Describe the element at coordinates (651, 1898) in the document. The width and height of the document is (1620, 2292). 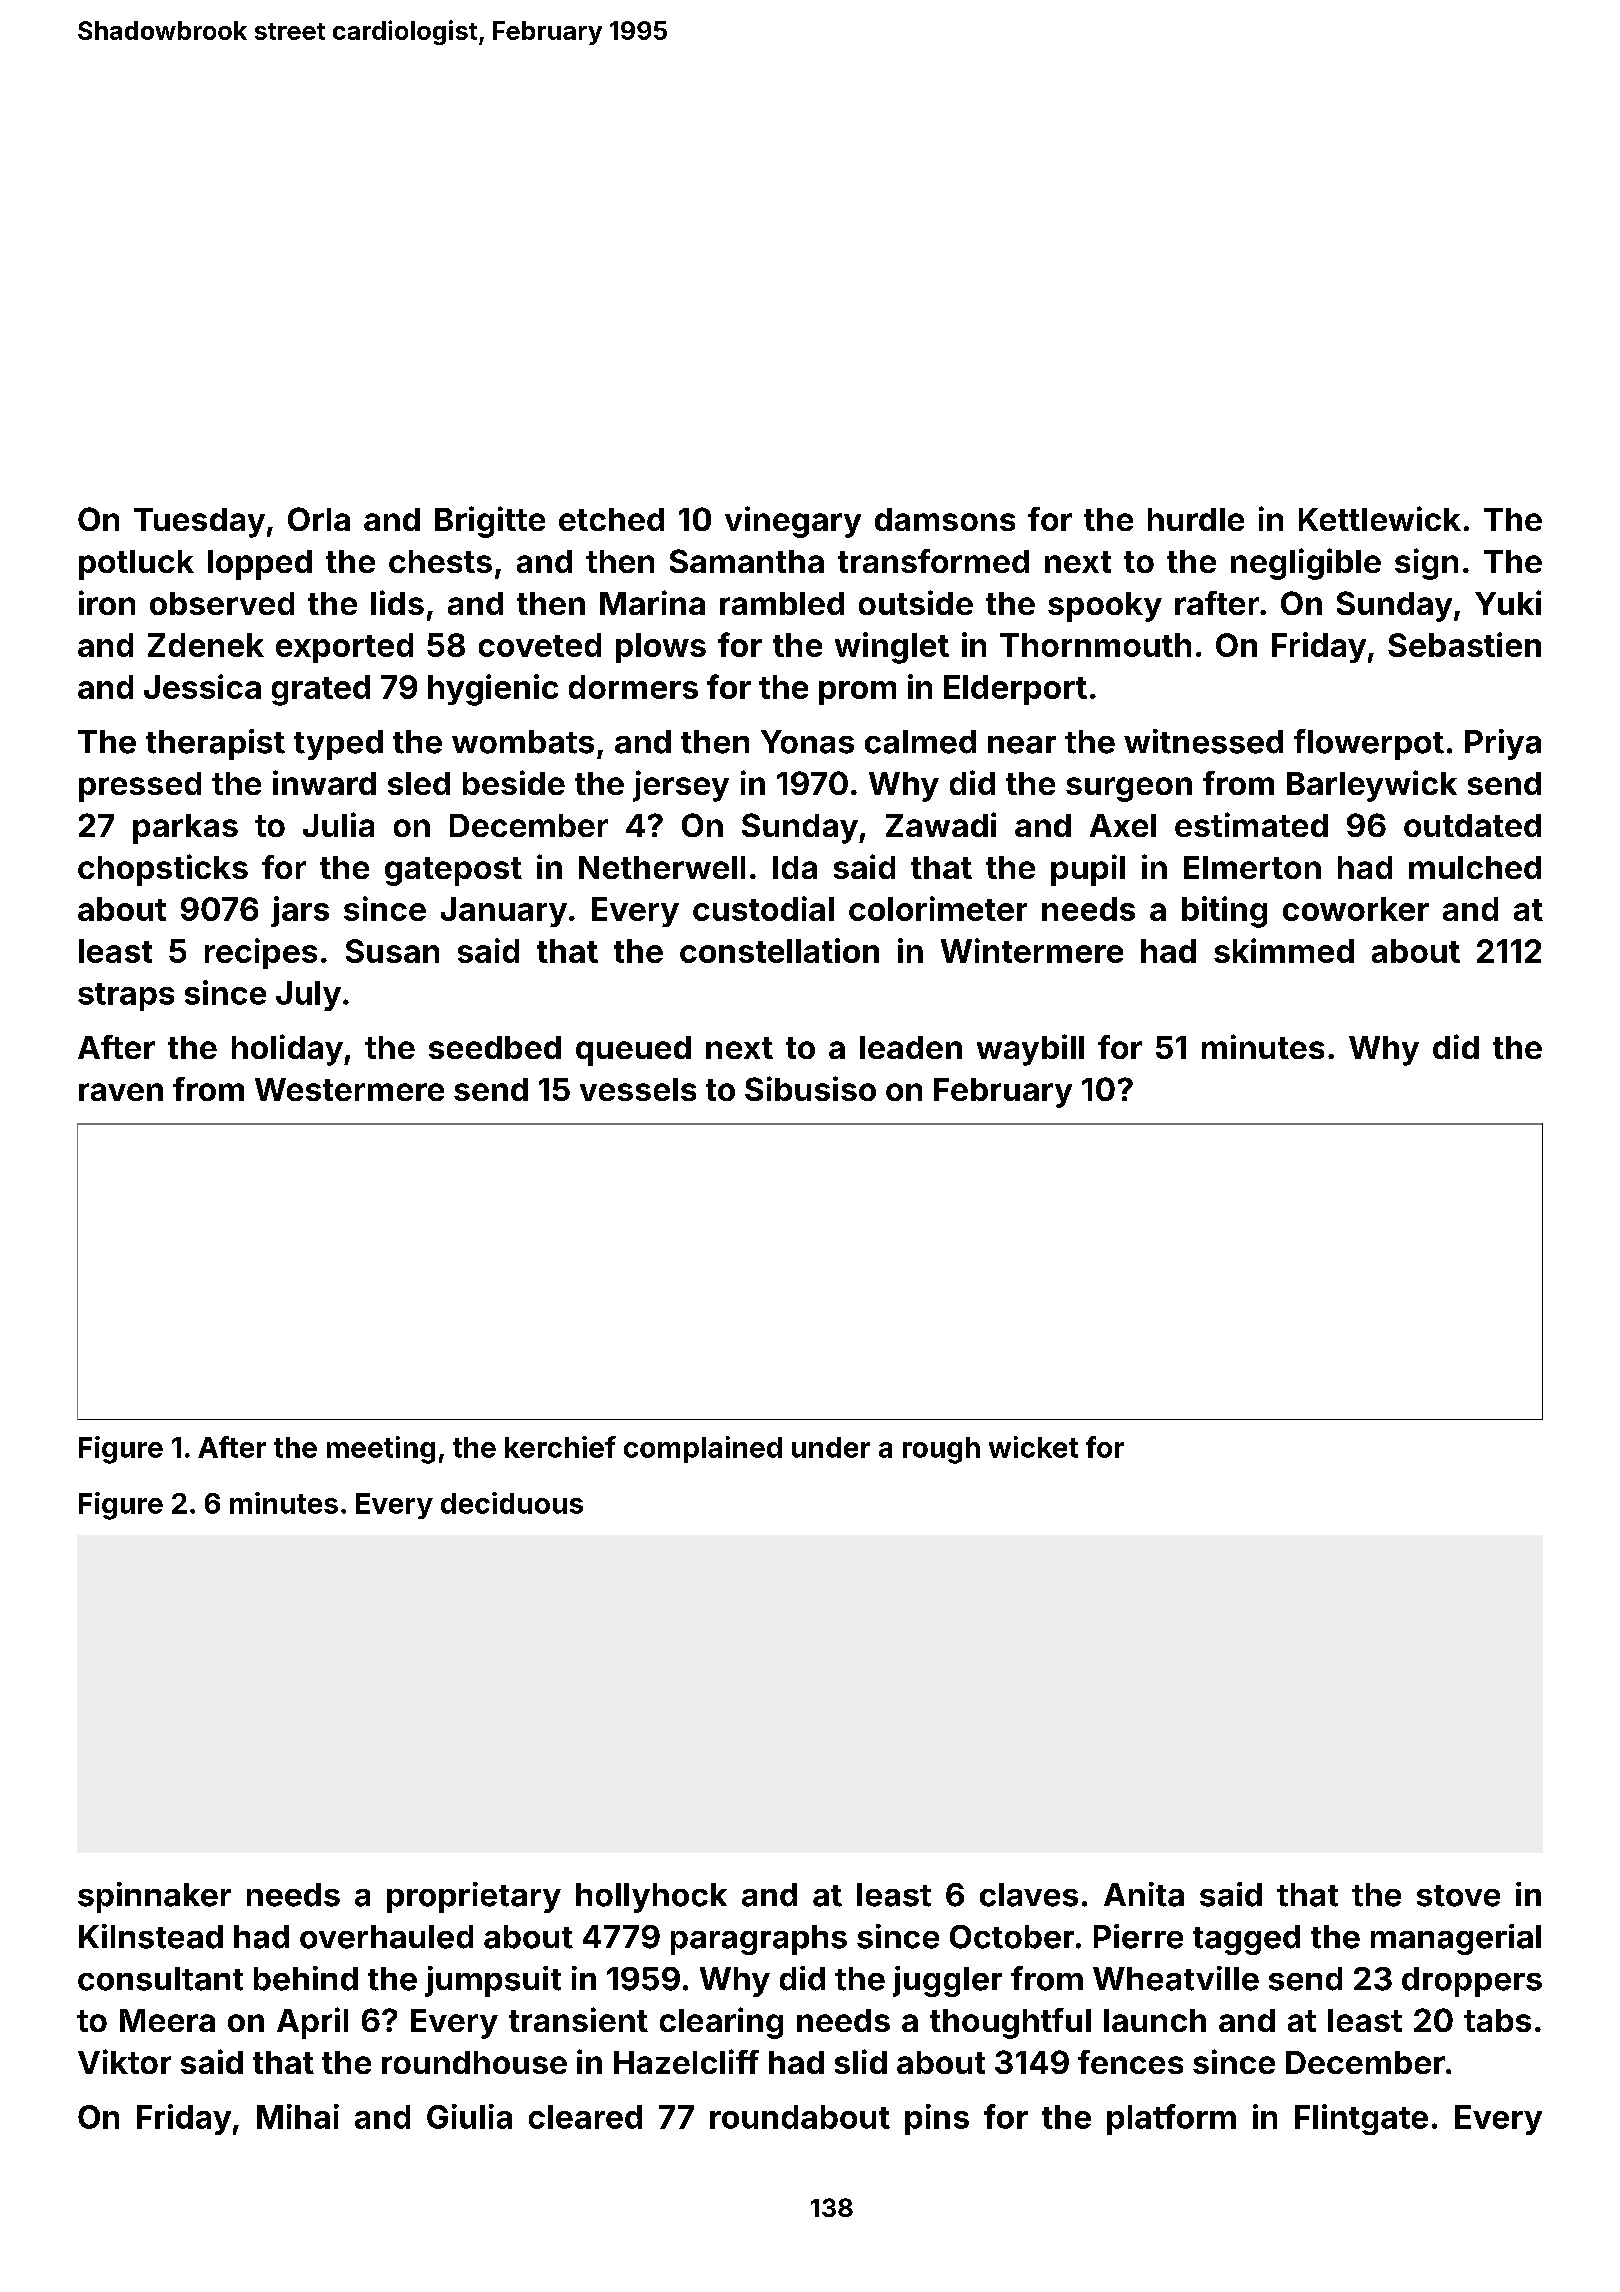
I see `hollyhock` at that location.
